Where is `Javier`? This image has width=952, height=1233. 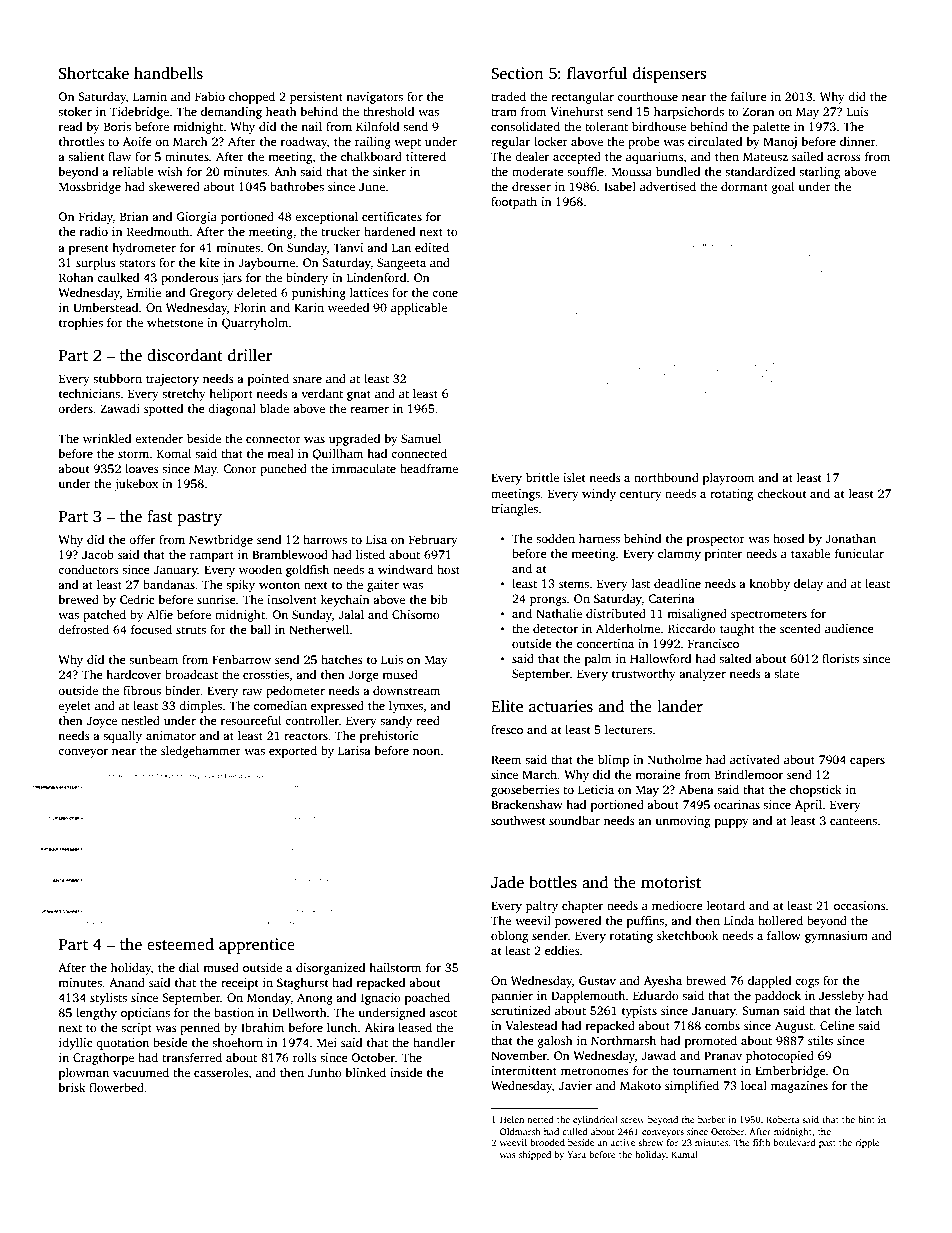 Javier is located at coordinates (575, 1085).
